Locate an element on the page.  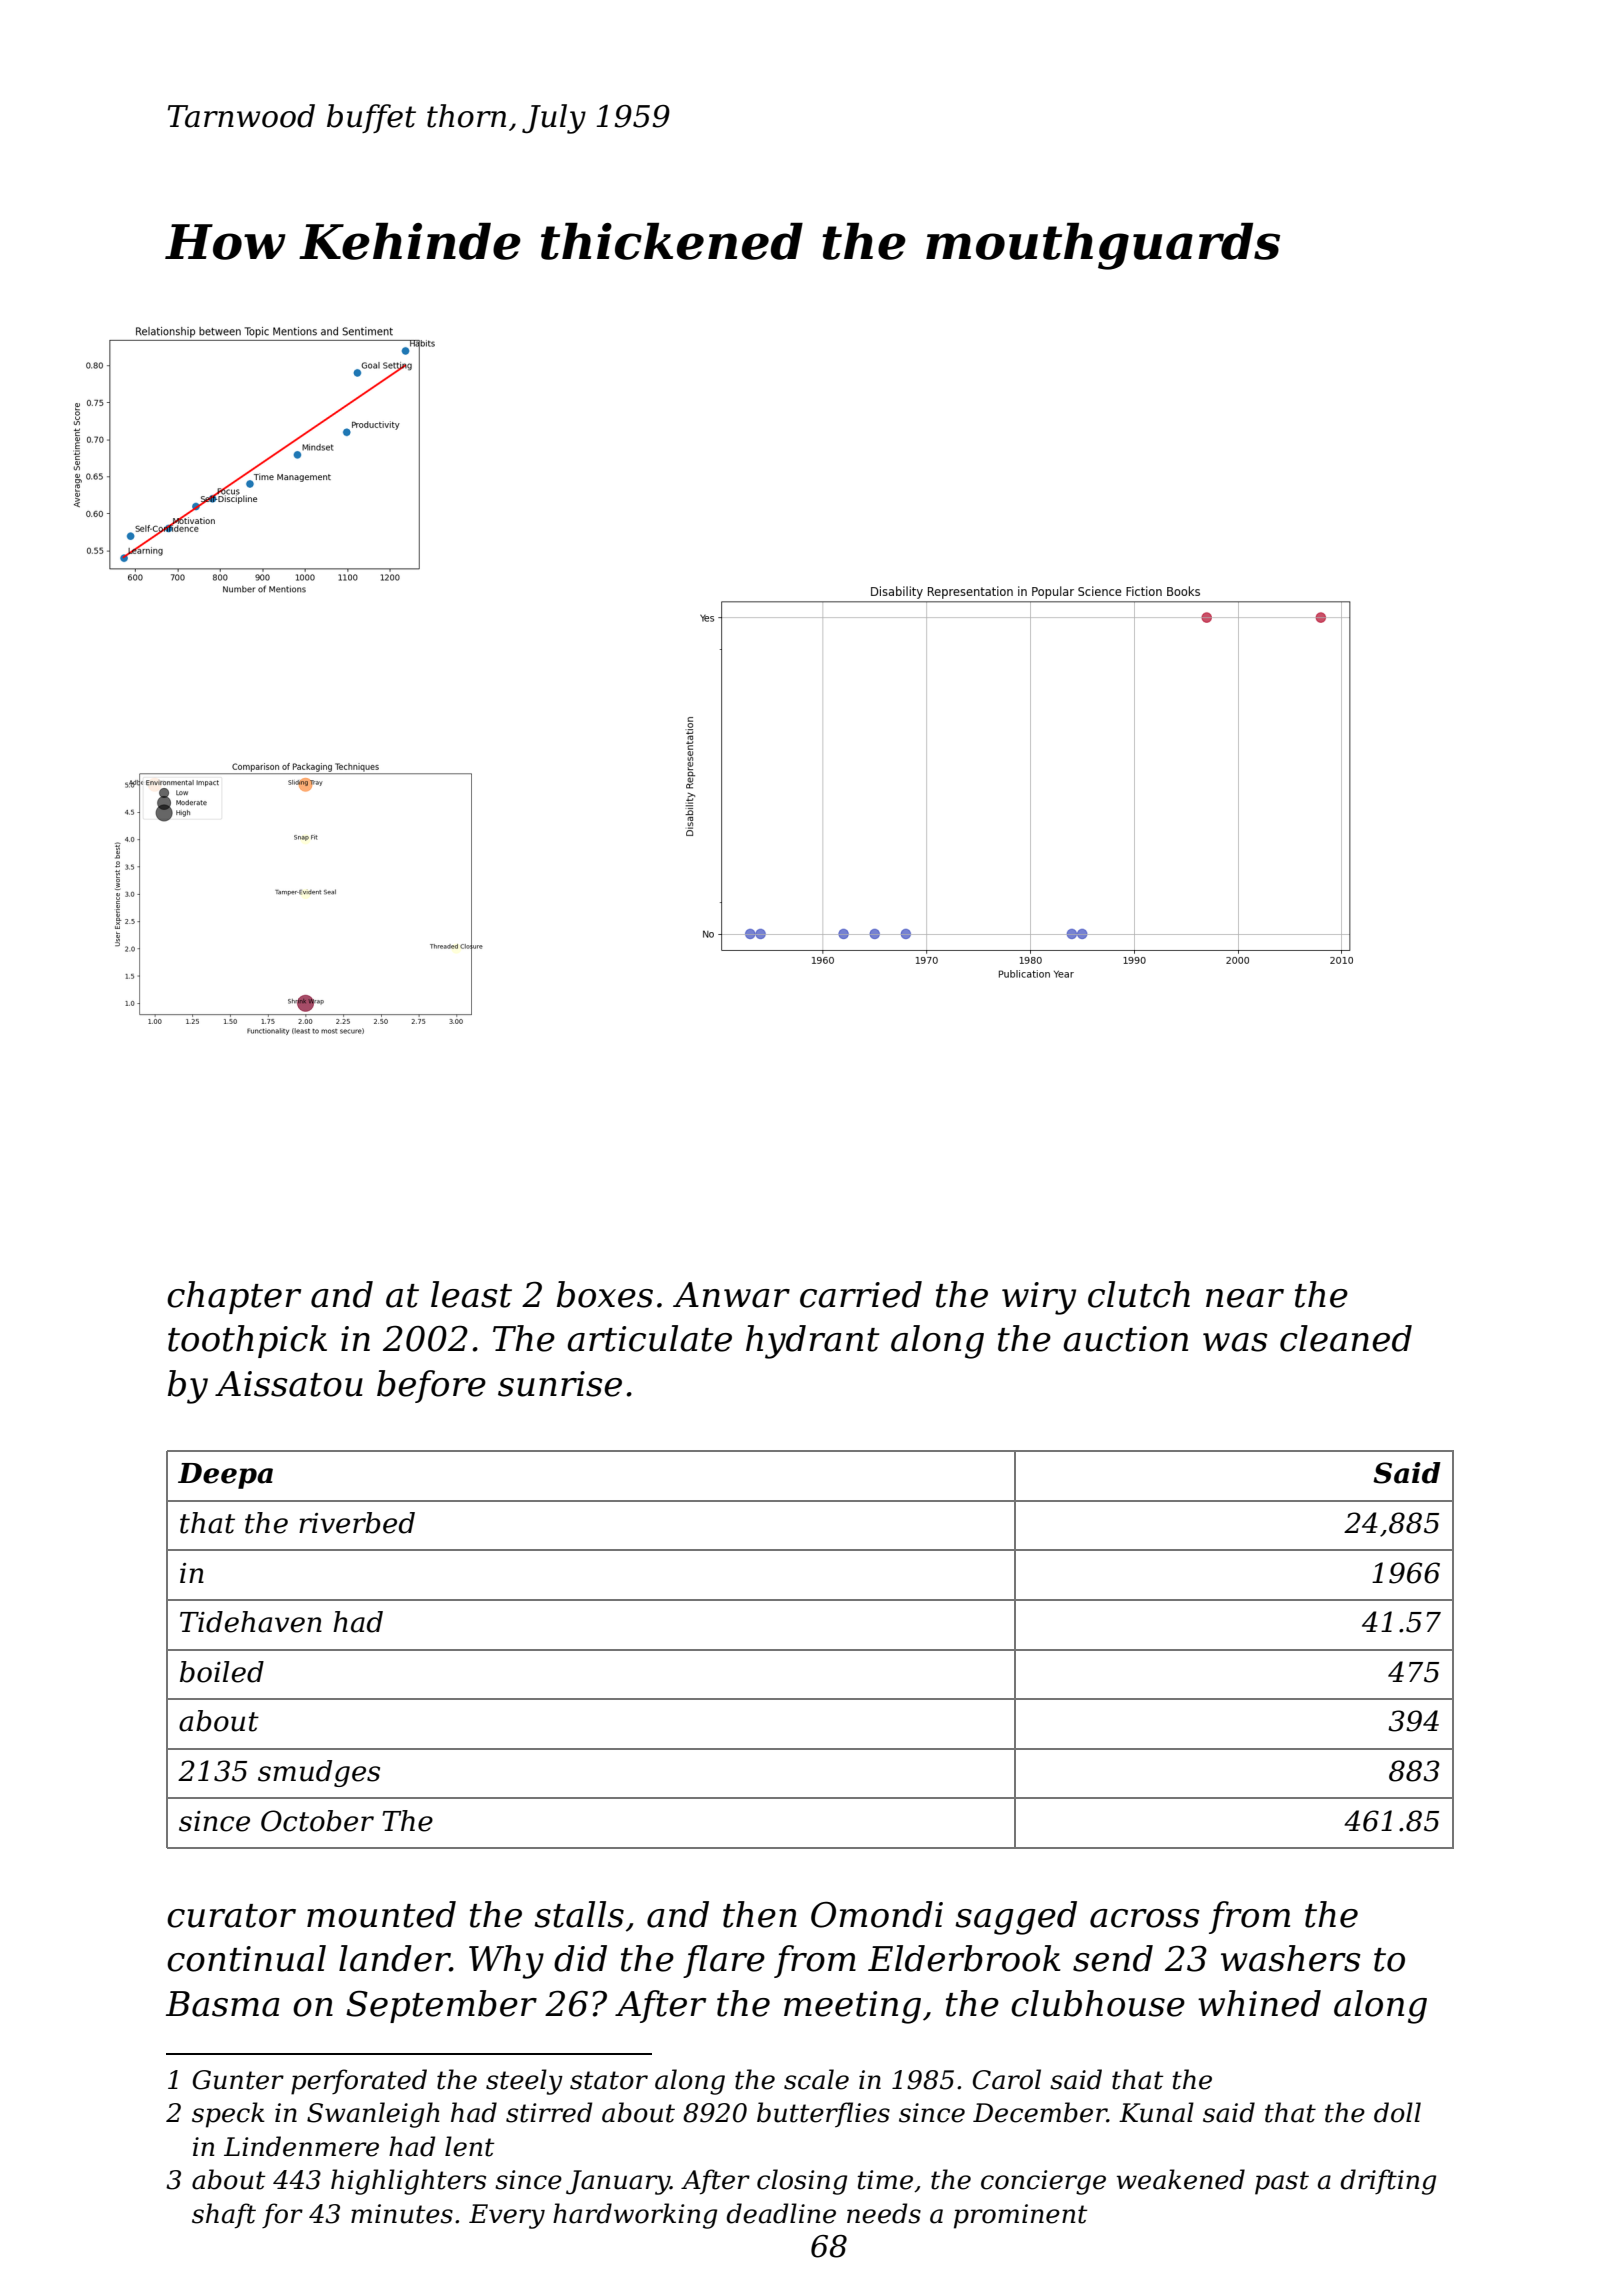
whined is located at coordinates (1259, 2003).
